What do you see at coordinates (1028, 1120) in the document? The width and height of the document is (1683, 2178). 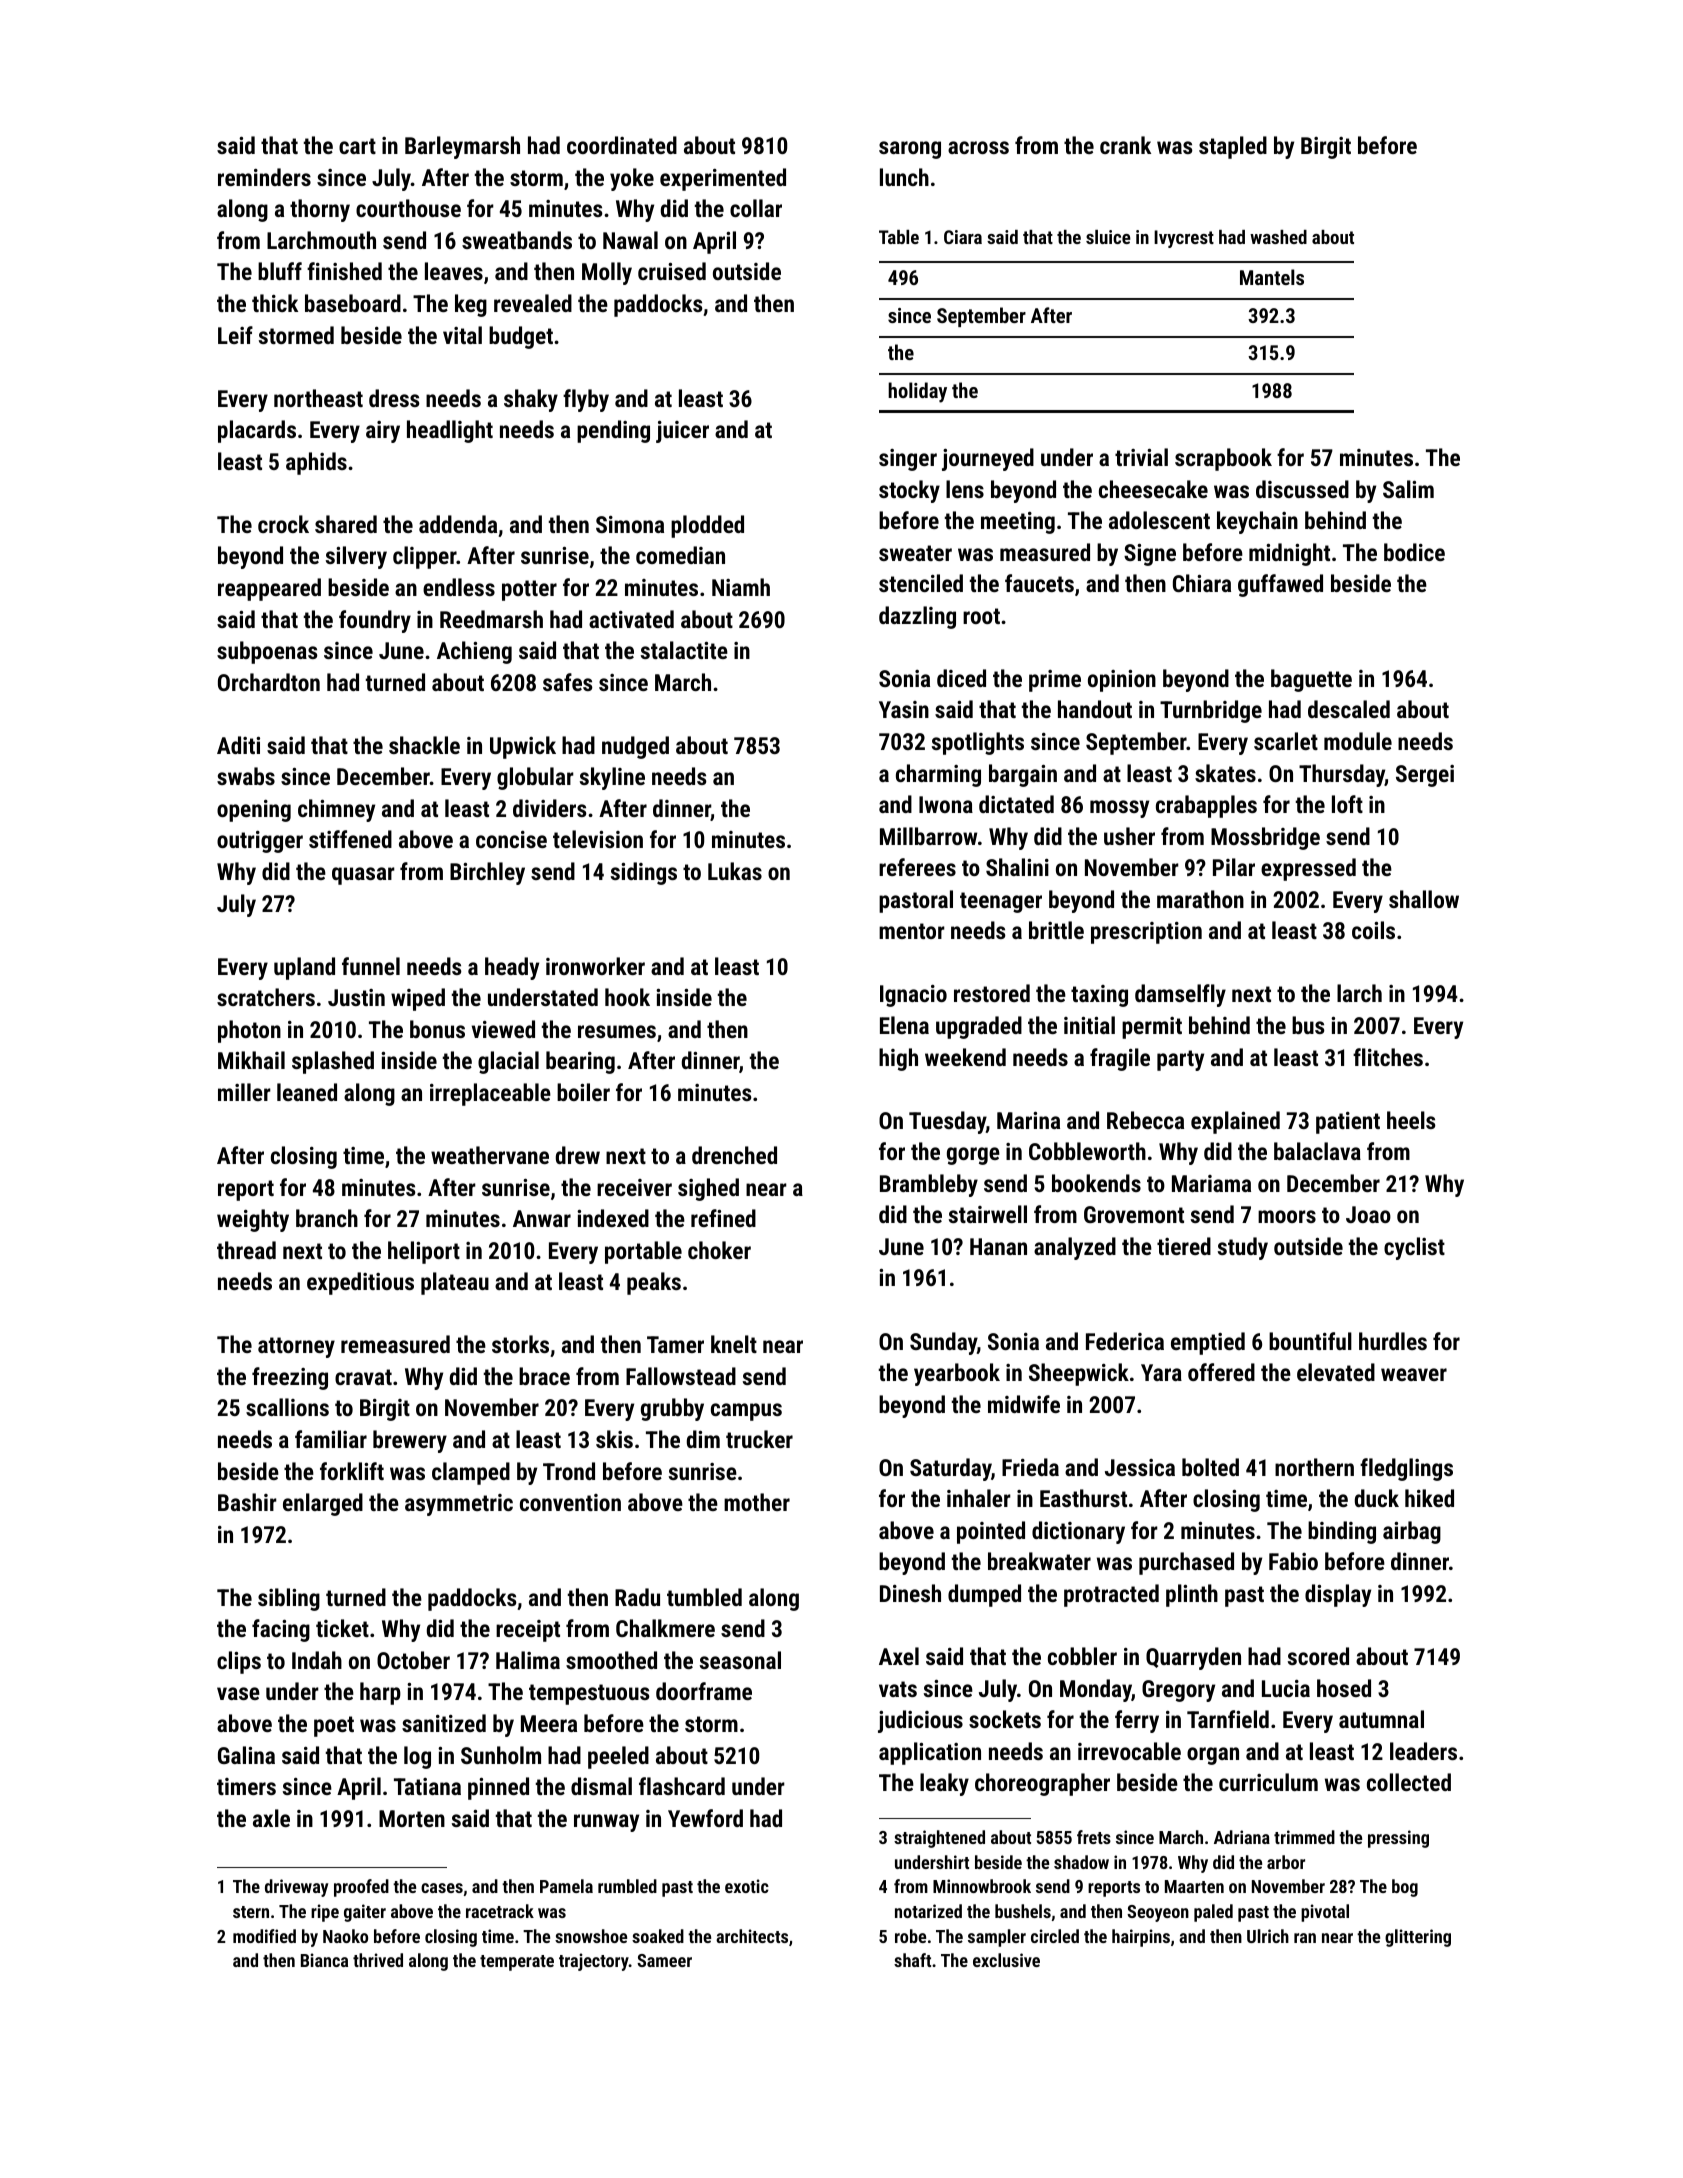 I see `Marina` at bounding box center [1028, 1120].
